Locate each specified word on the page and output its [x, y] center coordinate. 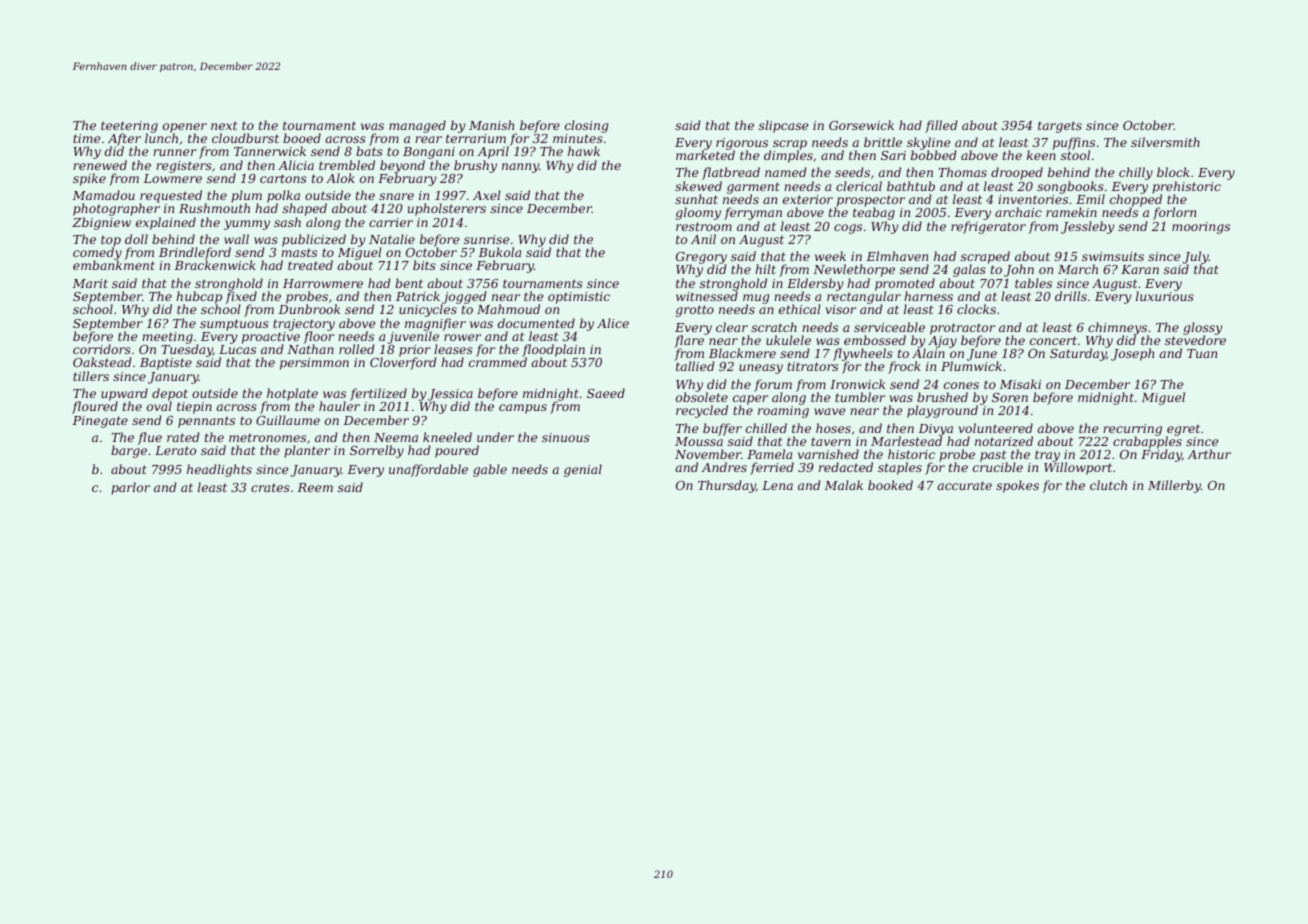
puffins [1074, 144]
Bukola [500, 252]
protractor [962, 329]
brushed [942, 397]
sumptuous [234, 325]
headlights [219, 470]
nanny [520, 168]
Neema [396, 437]
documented [536, 323]
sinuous [566, 437]
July [1196, 258]
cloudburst [245, 138]
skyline [928, 144]
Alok [340, 178]
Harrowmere [323, 283]
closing [586, 126]
